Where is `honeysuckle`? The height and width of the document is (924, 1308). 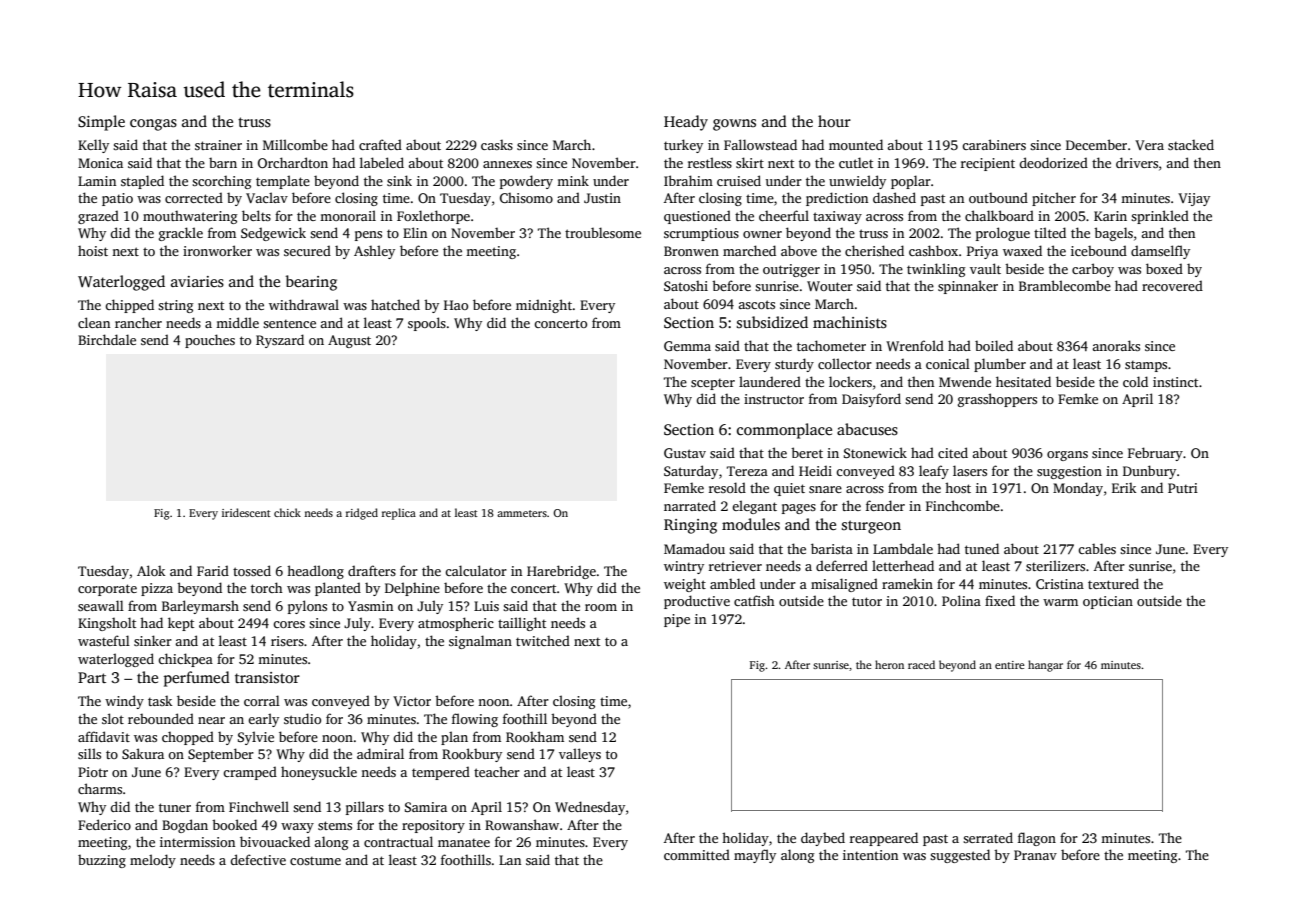
honeysuckle is located at coordinates (319, 773).
